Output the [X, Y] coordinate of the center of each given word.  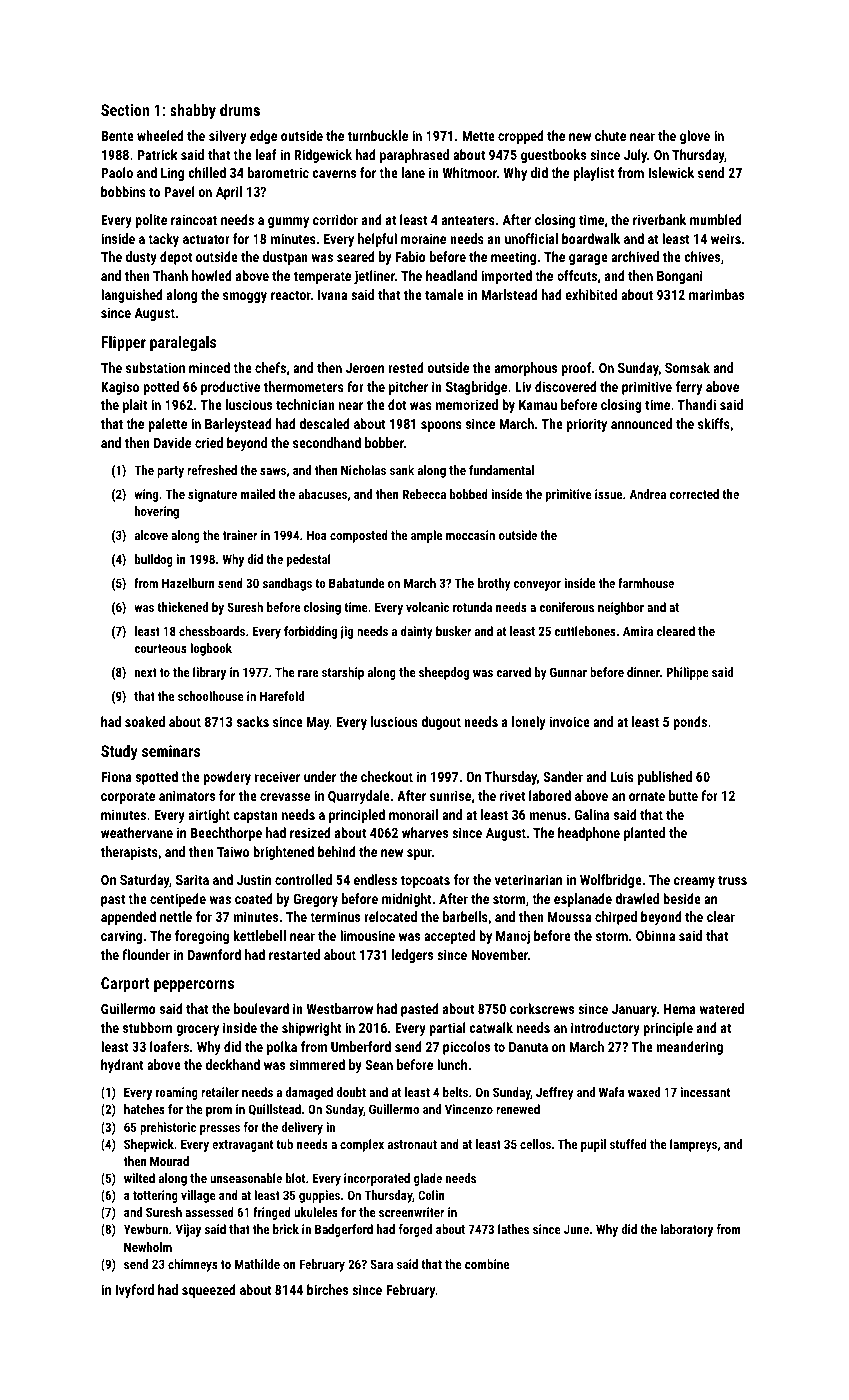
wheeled [160, 135]
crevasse [285, 797]
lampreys [693, 1145]
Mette [478, 136]
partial [447, 1029]
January [634, 1010]
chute [610, 135]
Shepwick [149, 1145]
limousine [367, 935]
